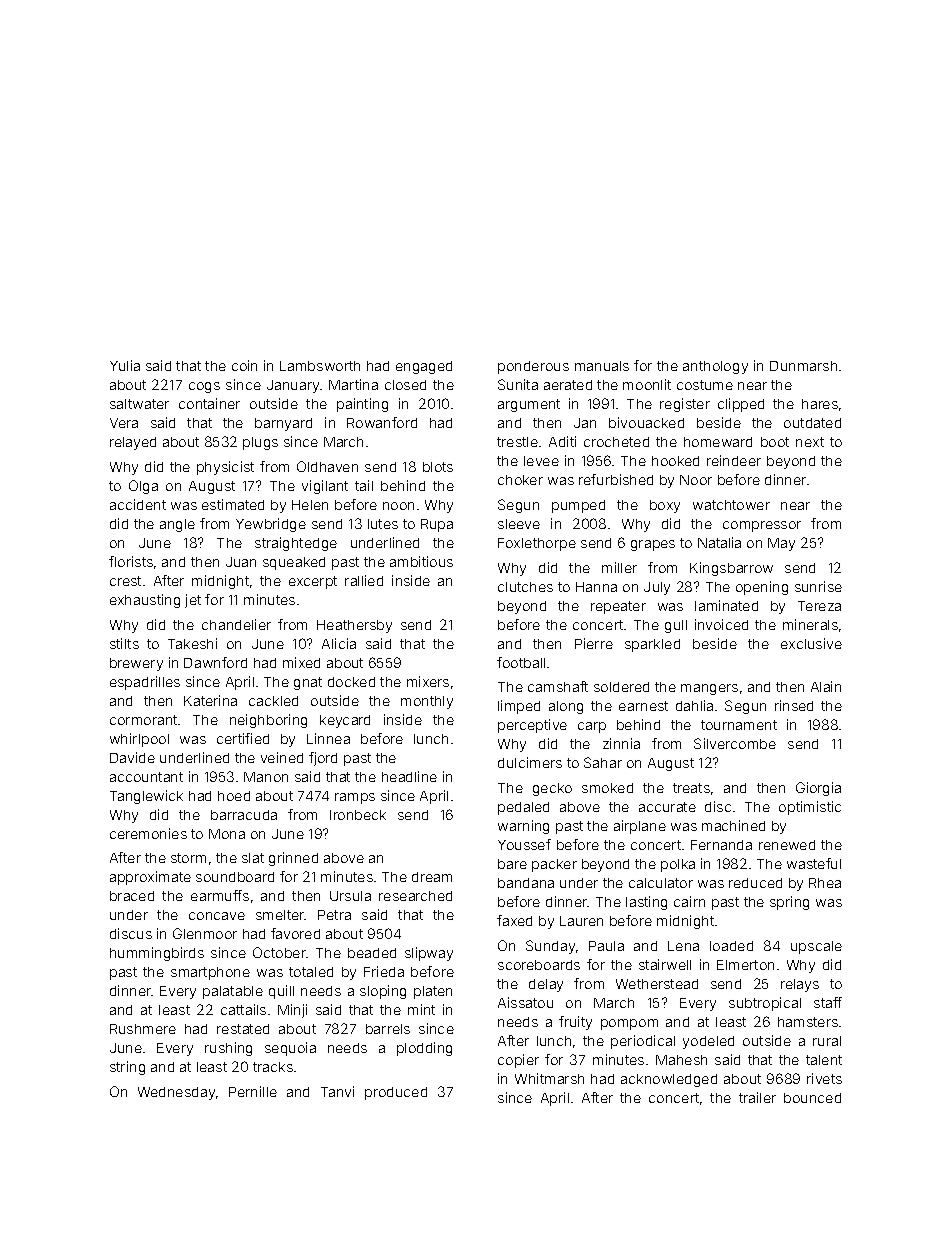 The image size is (952, 1233). What do you see at coordinates (616, 479) in the screenshot?
I see `refurbished` at bounding box center [616, 479].
